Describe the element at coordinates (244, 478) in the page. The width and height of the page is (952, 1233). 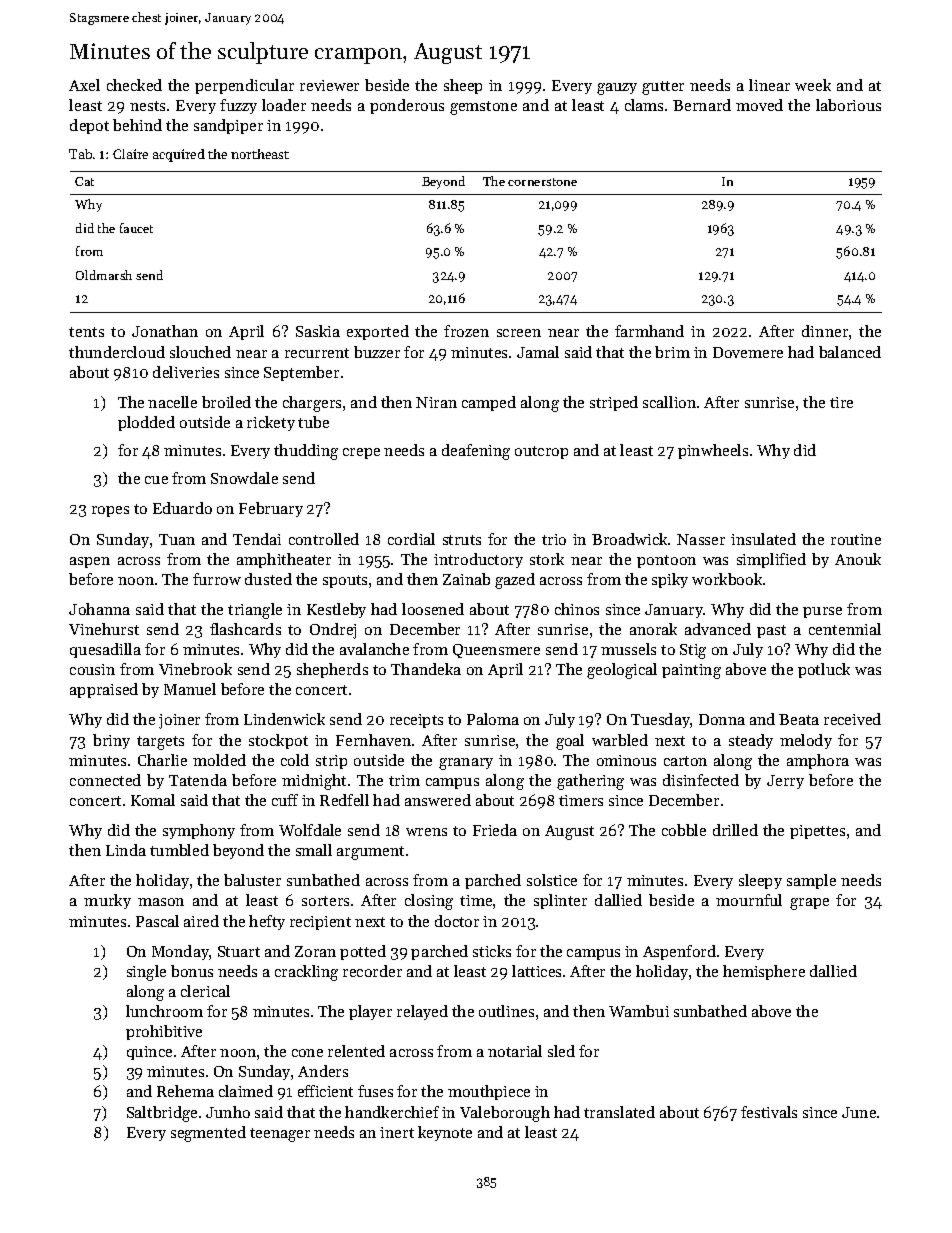
I see `Snowdale` at that location.
